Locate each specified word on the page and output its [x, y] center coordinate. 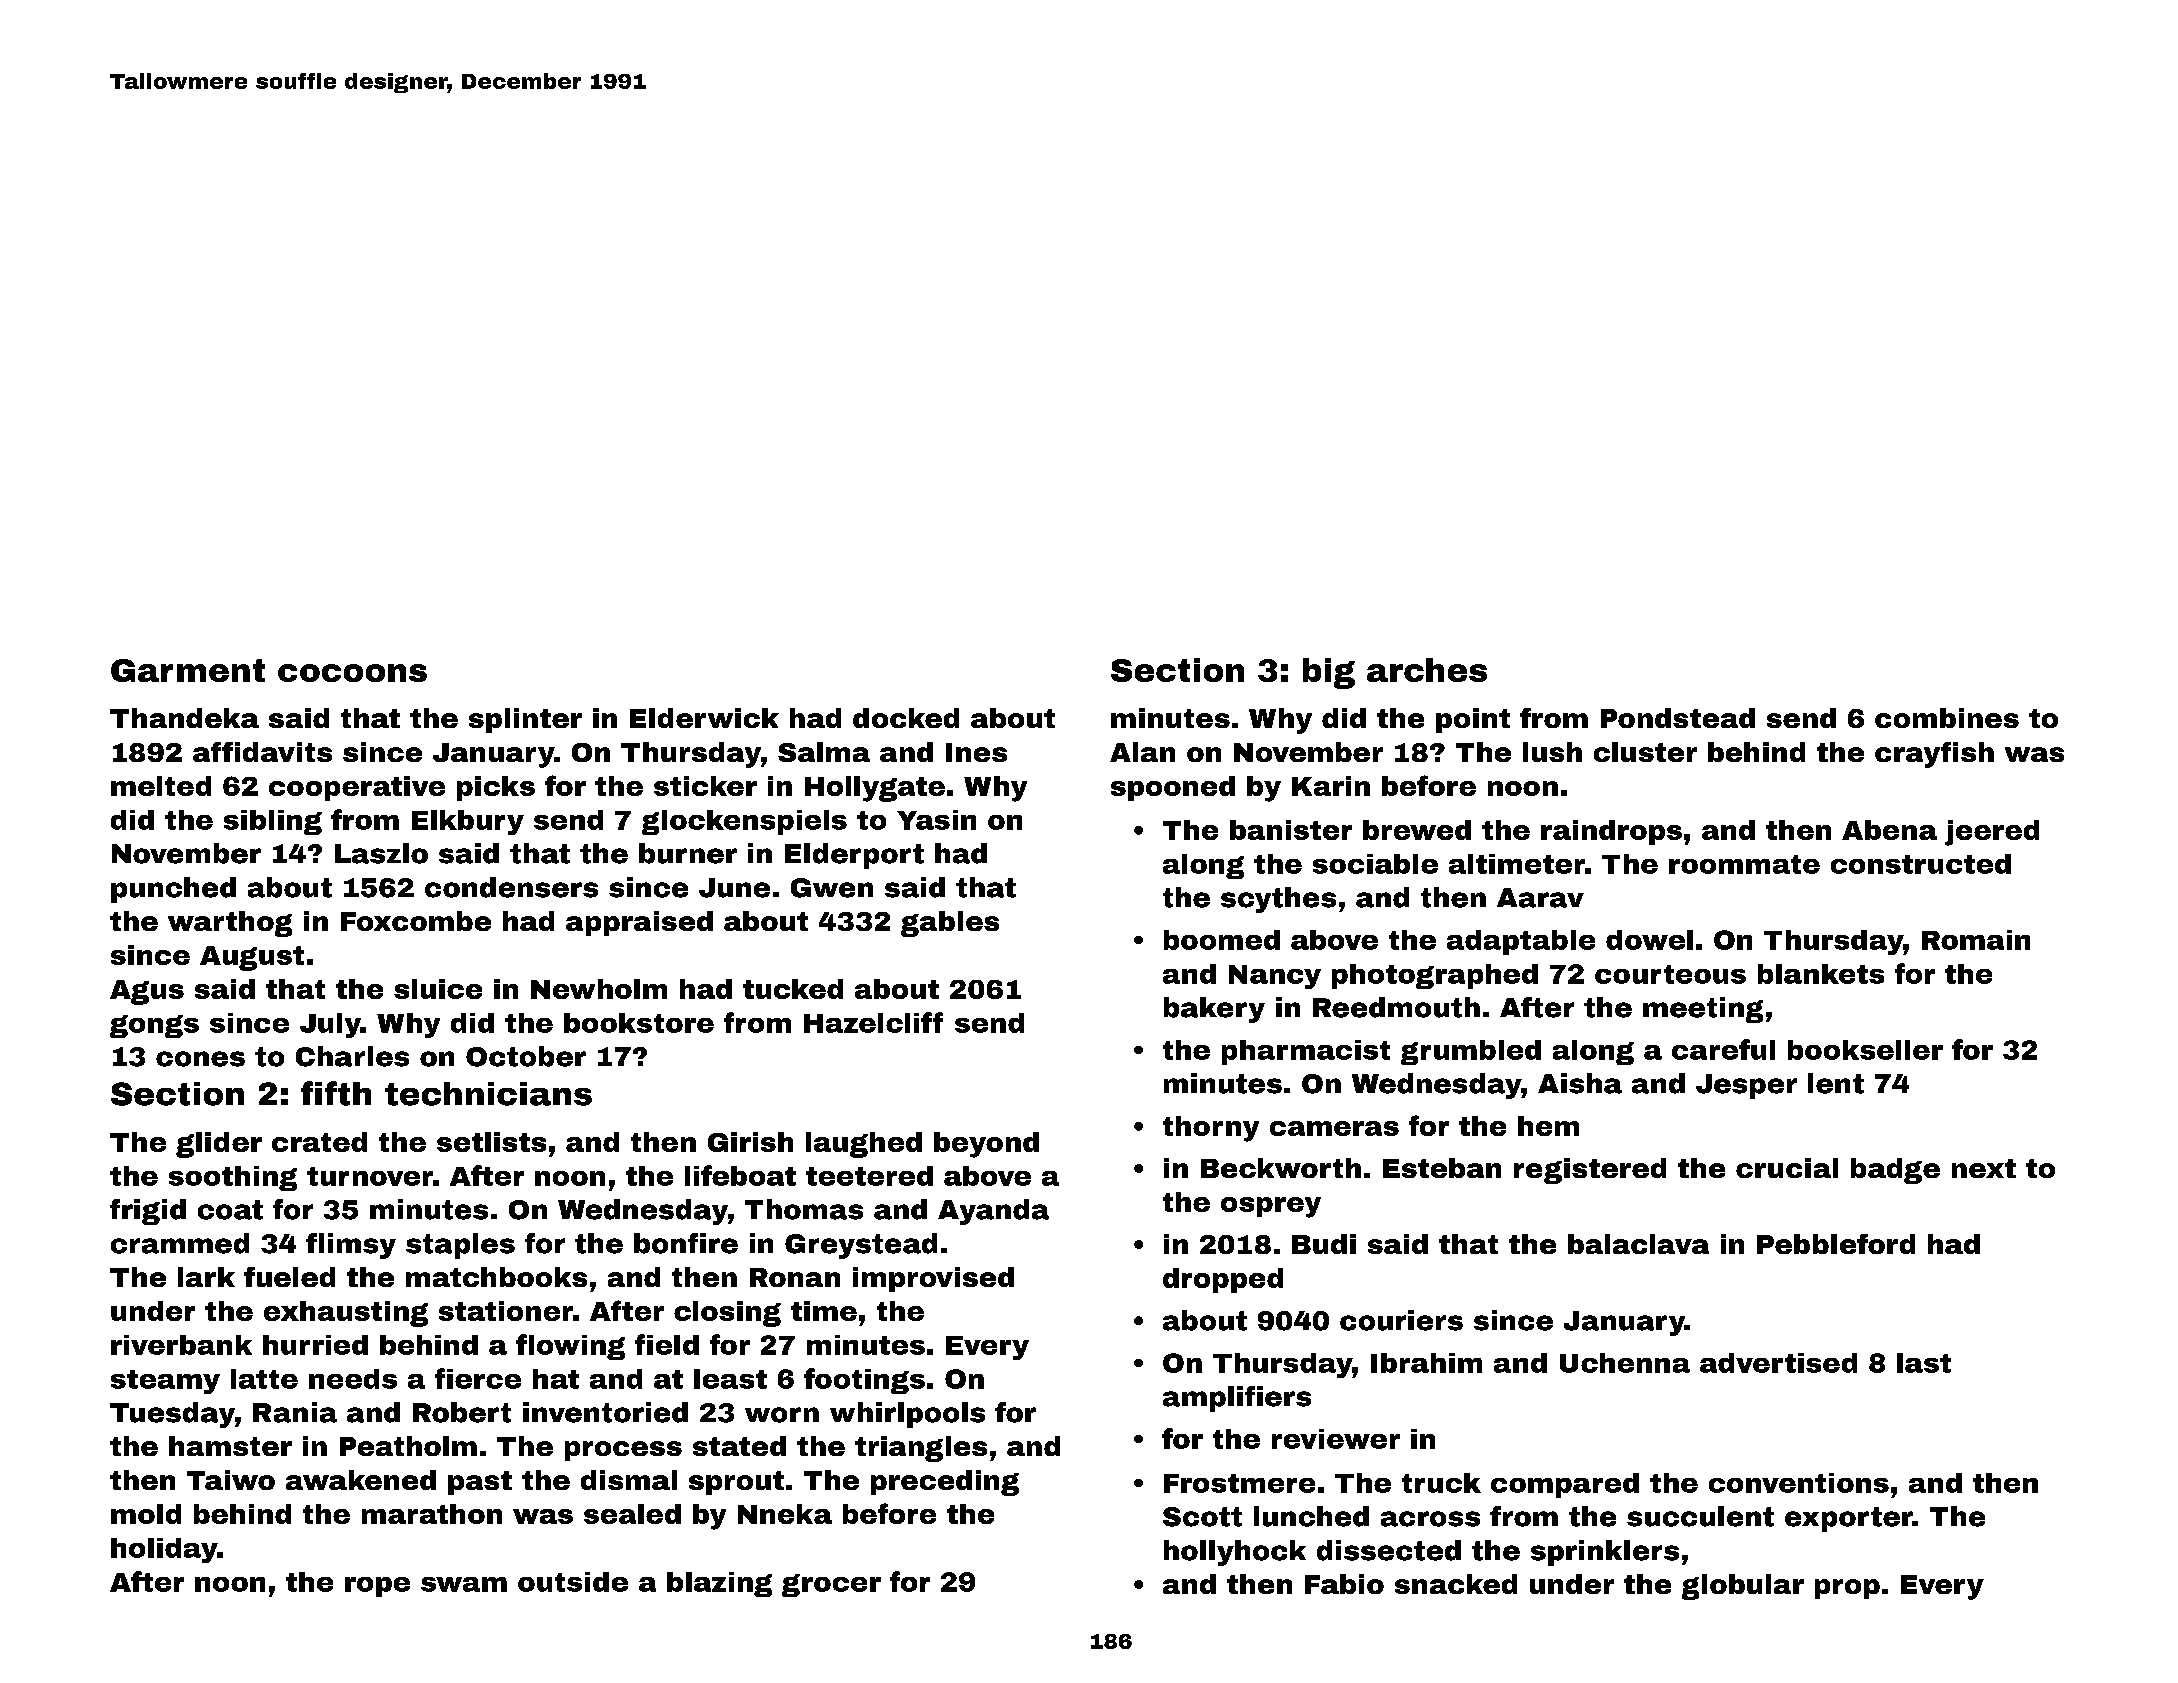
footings [864, 1381]
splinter [525, 720]
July [330, 1025]
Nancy [1275, 977]
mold [146, 1514]
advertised [1778, 1363]
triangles [921, 1449]
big [1329, 673]
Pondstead [1678, 718]
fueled [289, 1277]
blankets [1821, 974]
